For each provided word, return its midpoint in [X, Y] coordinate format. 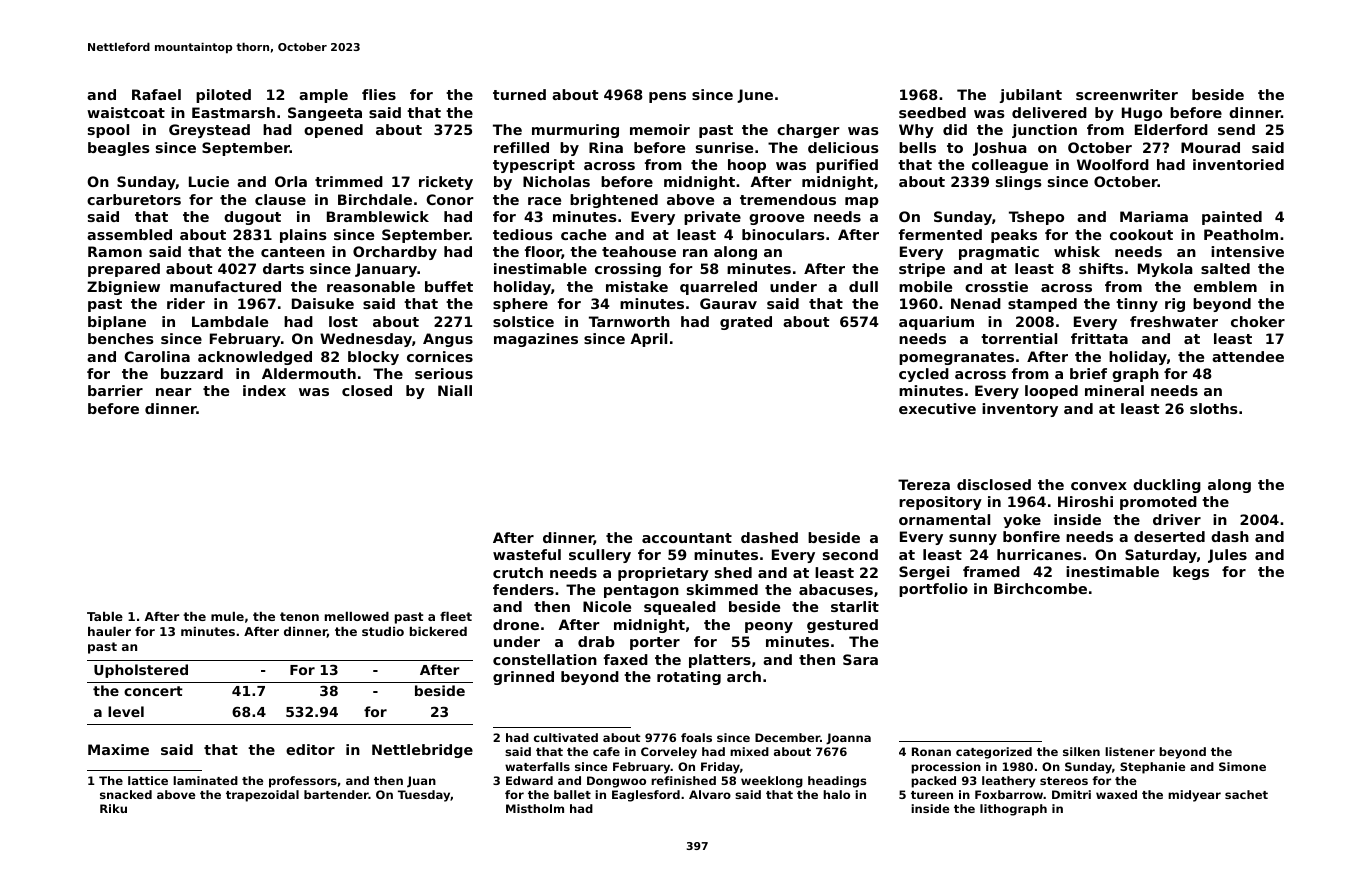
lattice [148, 780]
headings [837, 782]
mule [227, 616]
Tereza [924, 484]
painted [1232, 218]
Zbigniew [123, 288]
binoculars [783, 234]
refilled [521, 147]
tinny [1137, 305]
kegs [1191, 573]
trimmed [349, 181]
